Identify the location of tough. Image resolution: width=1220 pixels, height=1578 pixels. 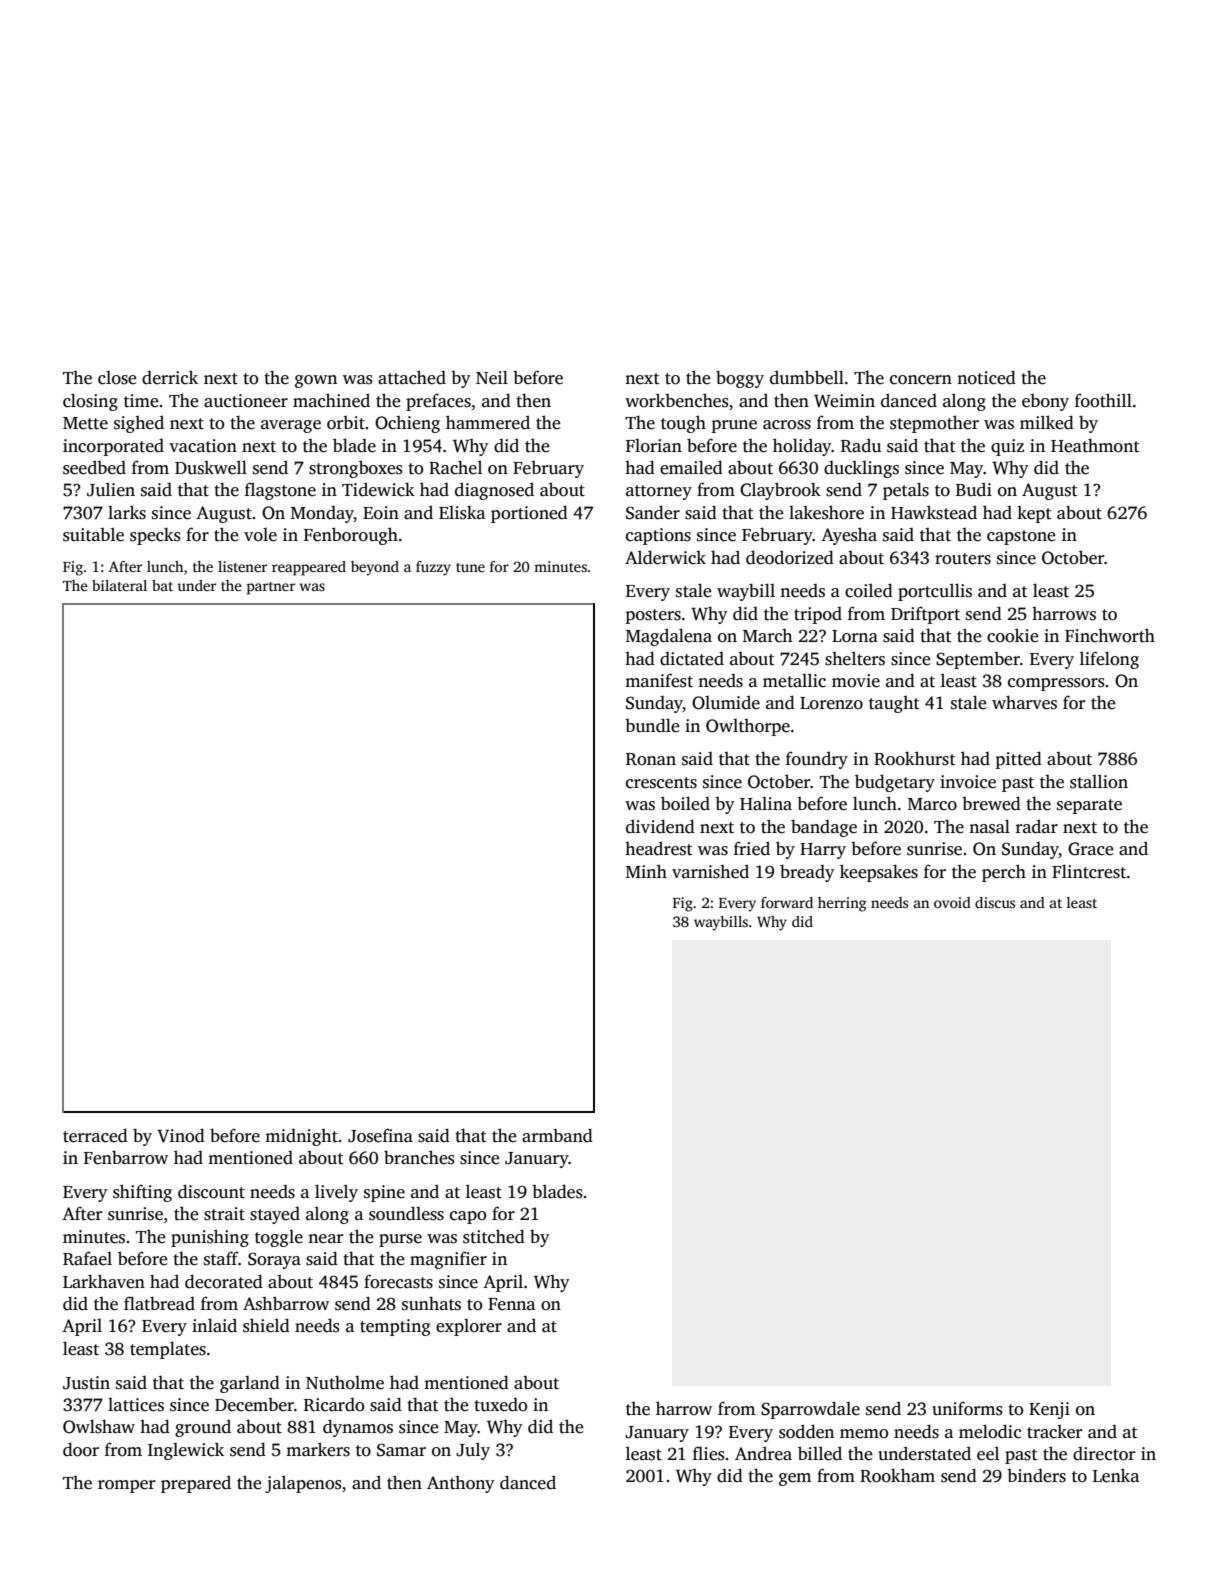
(683, 424).
